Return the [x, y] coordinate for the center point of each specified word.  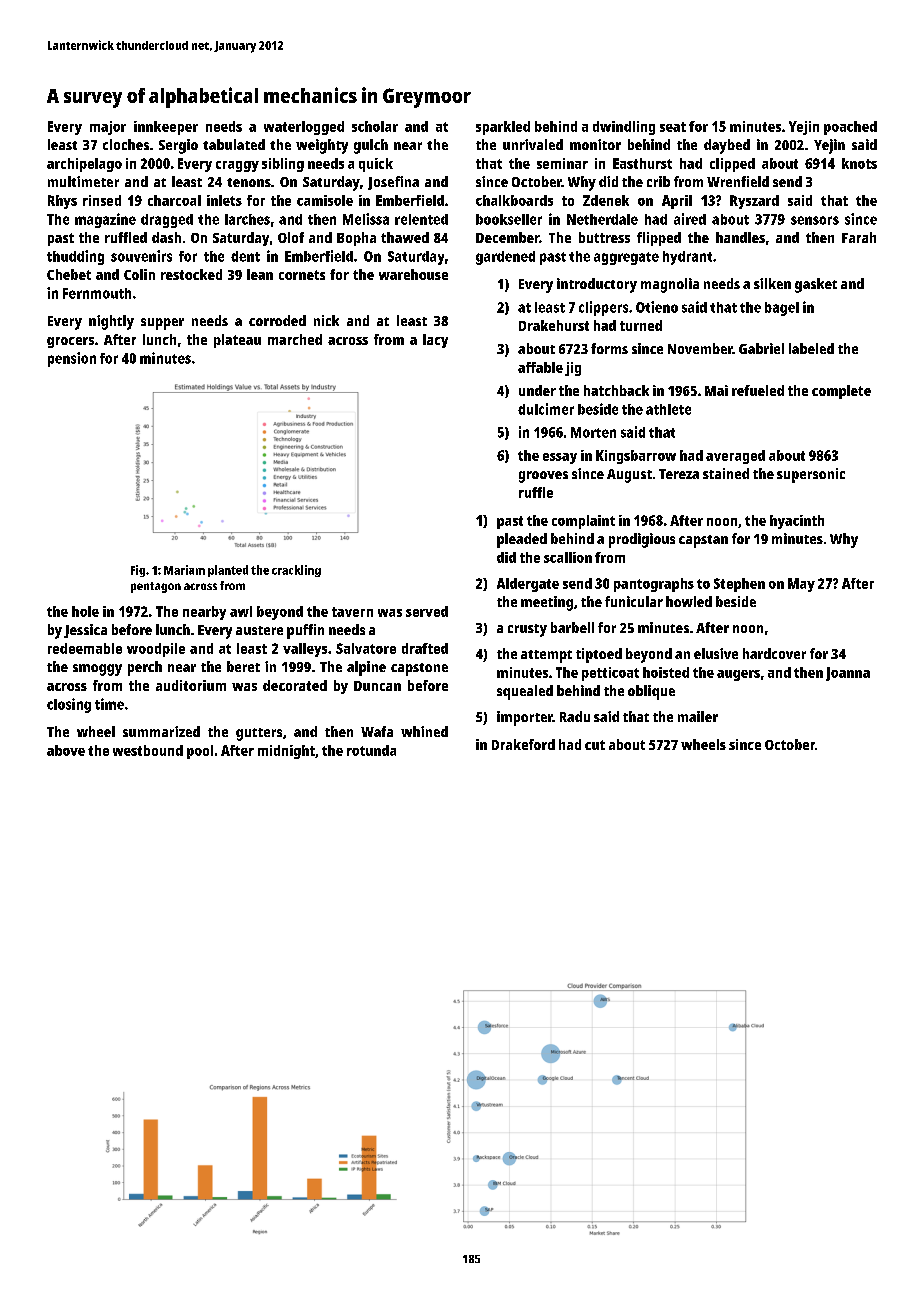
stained [726, 473]
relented [421, 219]
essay [560, 458]
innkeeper [166, 128]
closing [69, 705]
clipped [732, 165]
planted [228, 571]
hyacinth [797, 522]
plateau [237, 341]
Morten [593, 432]
